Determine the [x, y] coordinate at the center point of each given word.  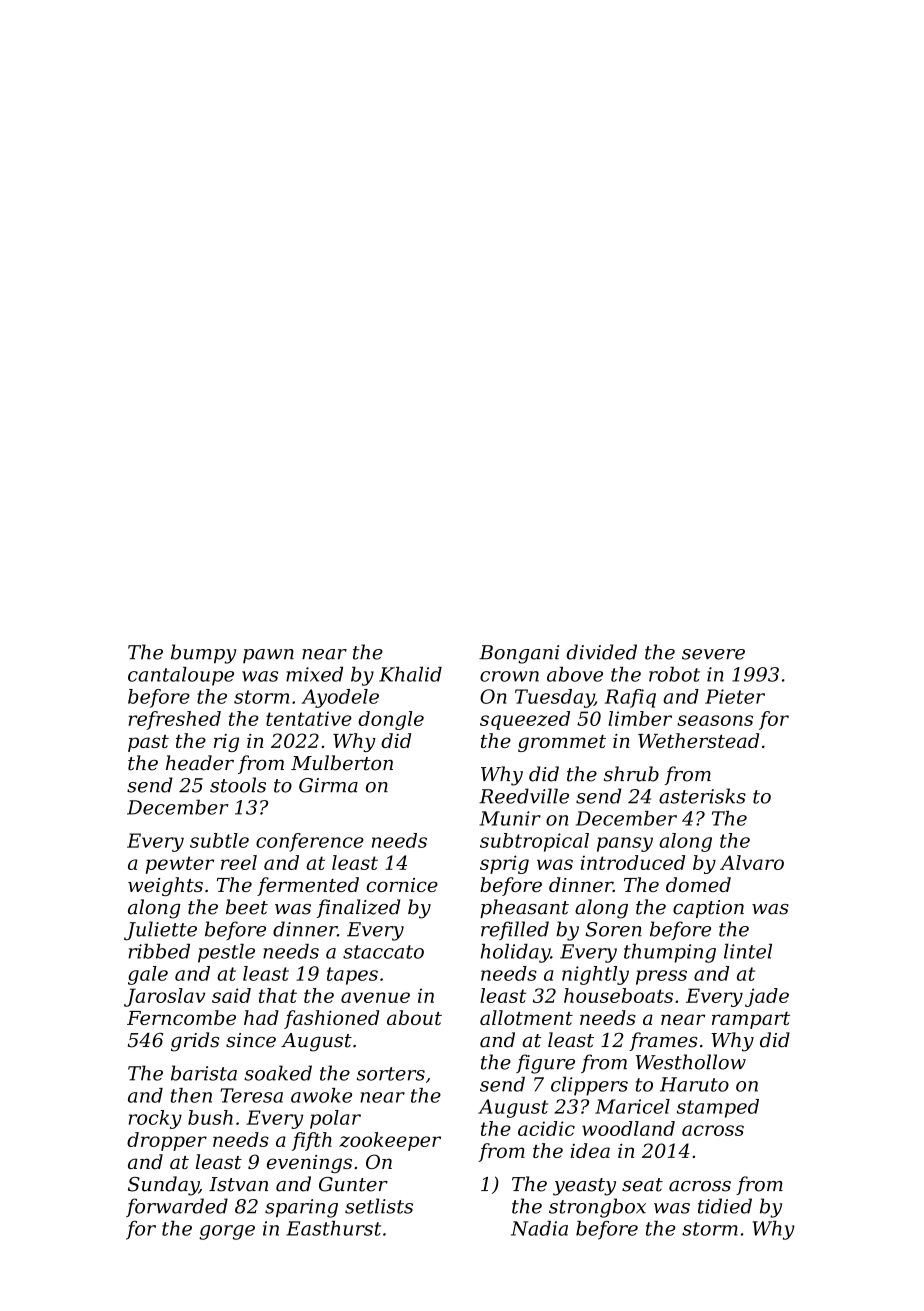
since [251, 1040]
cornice [402, 885]
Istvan [238, 1184]
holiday [515, 953]
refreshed [174, 720]
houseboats [618, 995]
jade [767, 997]
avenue [375, 997]
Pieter [735, 696]
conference [310, 842]
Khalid [410, 674]
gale [148, 975]
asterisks [702, 796]
